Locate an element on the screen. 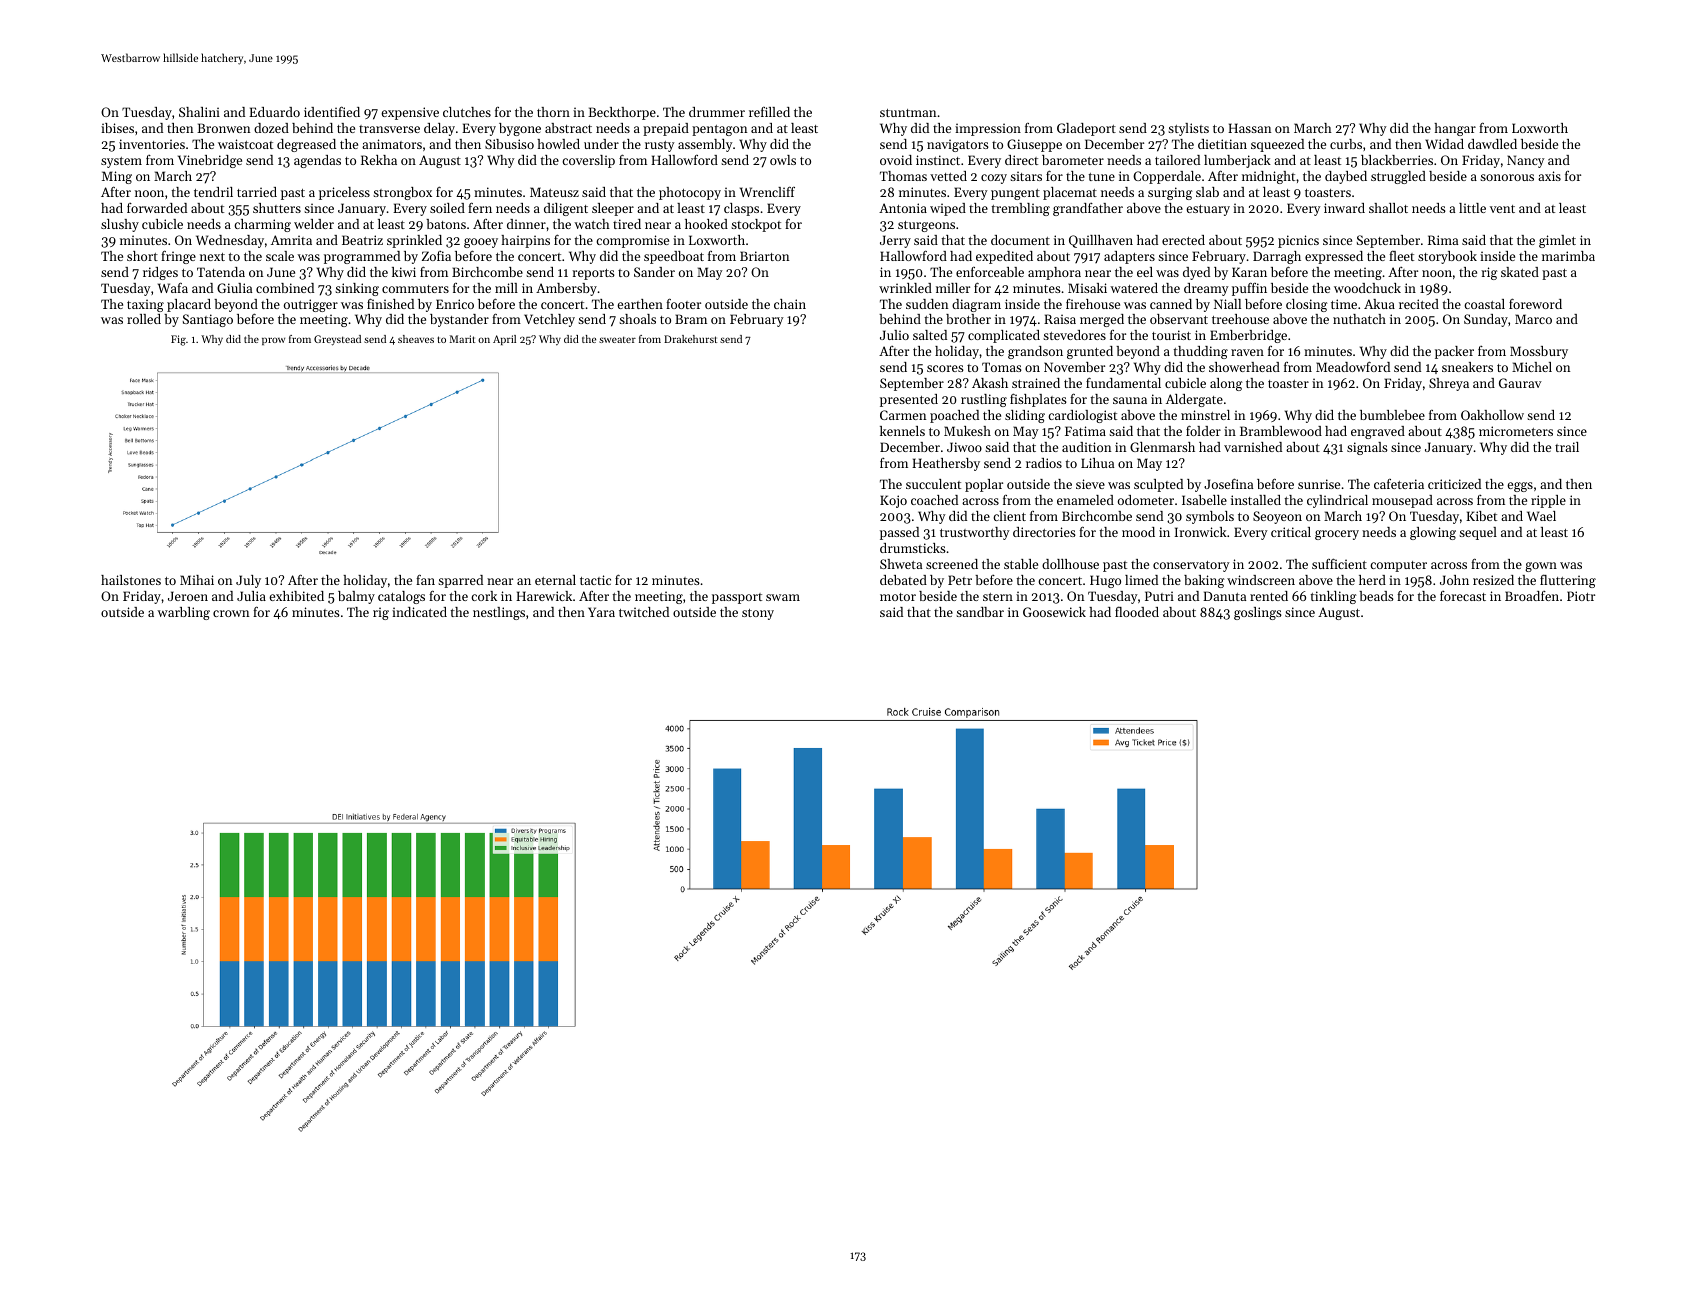 The height and width of the screenshot is (1313, 1700). along is located at coordinates (1226, 384).
